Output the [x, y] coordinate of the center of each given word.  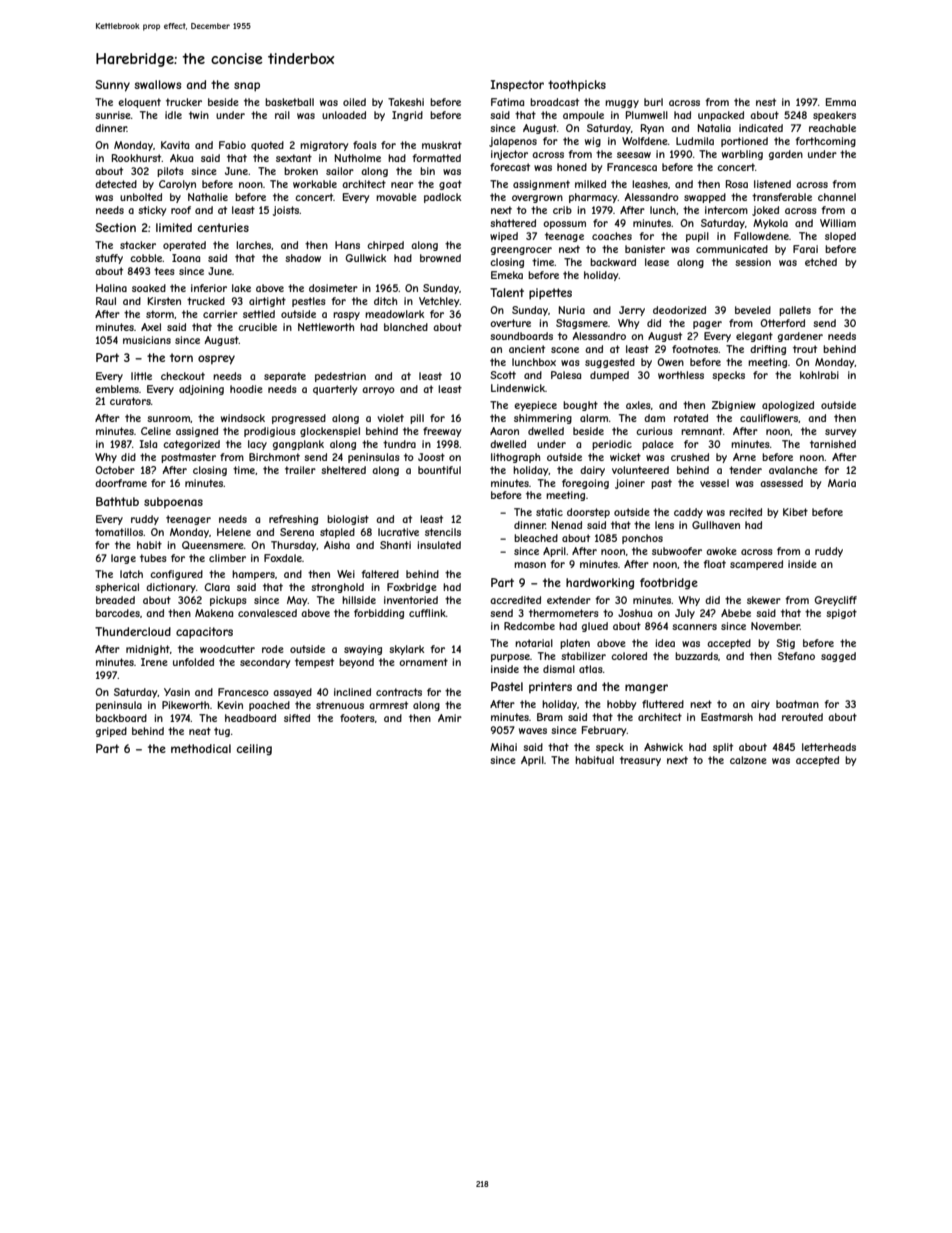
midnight [148, 650]
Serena [297, 532]
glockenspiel [330, 432]
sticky [152, 211]
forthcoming [825, 142]
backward [613, 262]
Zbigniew [734, 406]
